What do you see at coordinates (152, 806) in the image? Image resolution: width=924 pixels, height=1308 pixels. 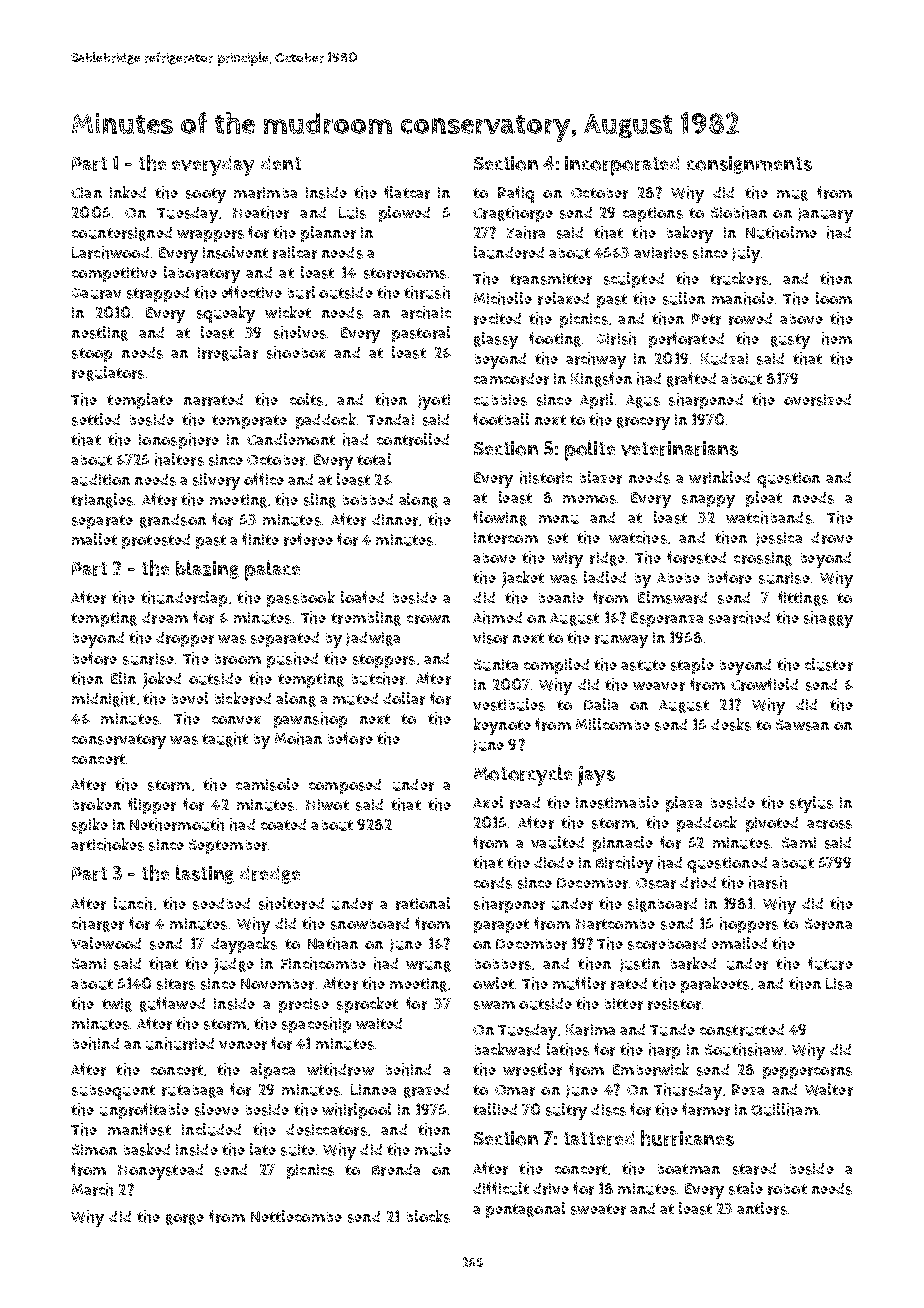 I see `flipper` at bounding box center [152, 806].
